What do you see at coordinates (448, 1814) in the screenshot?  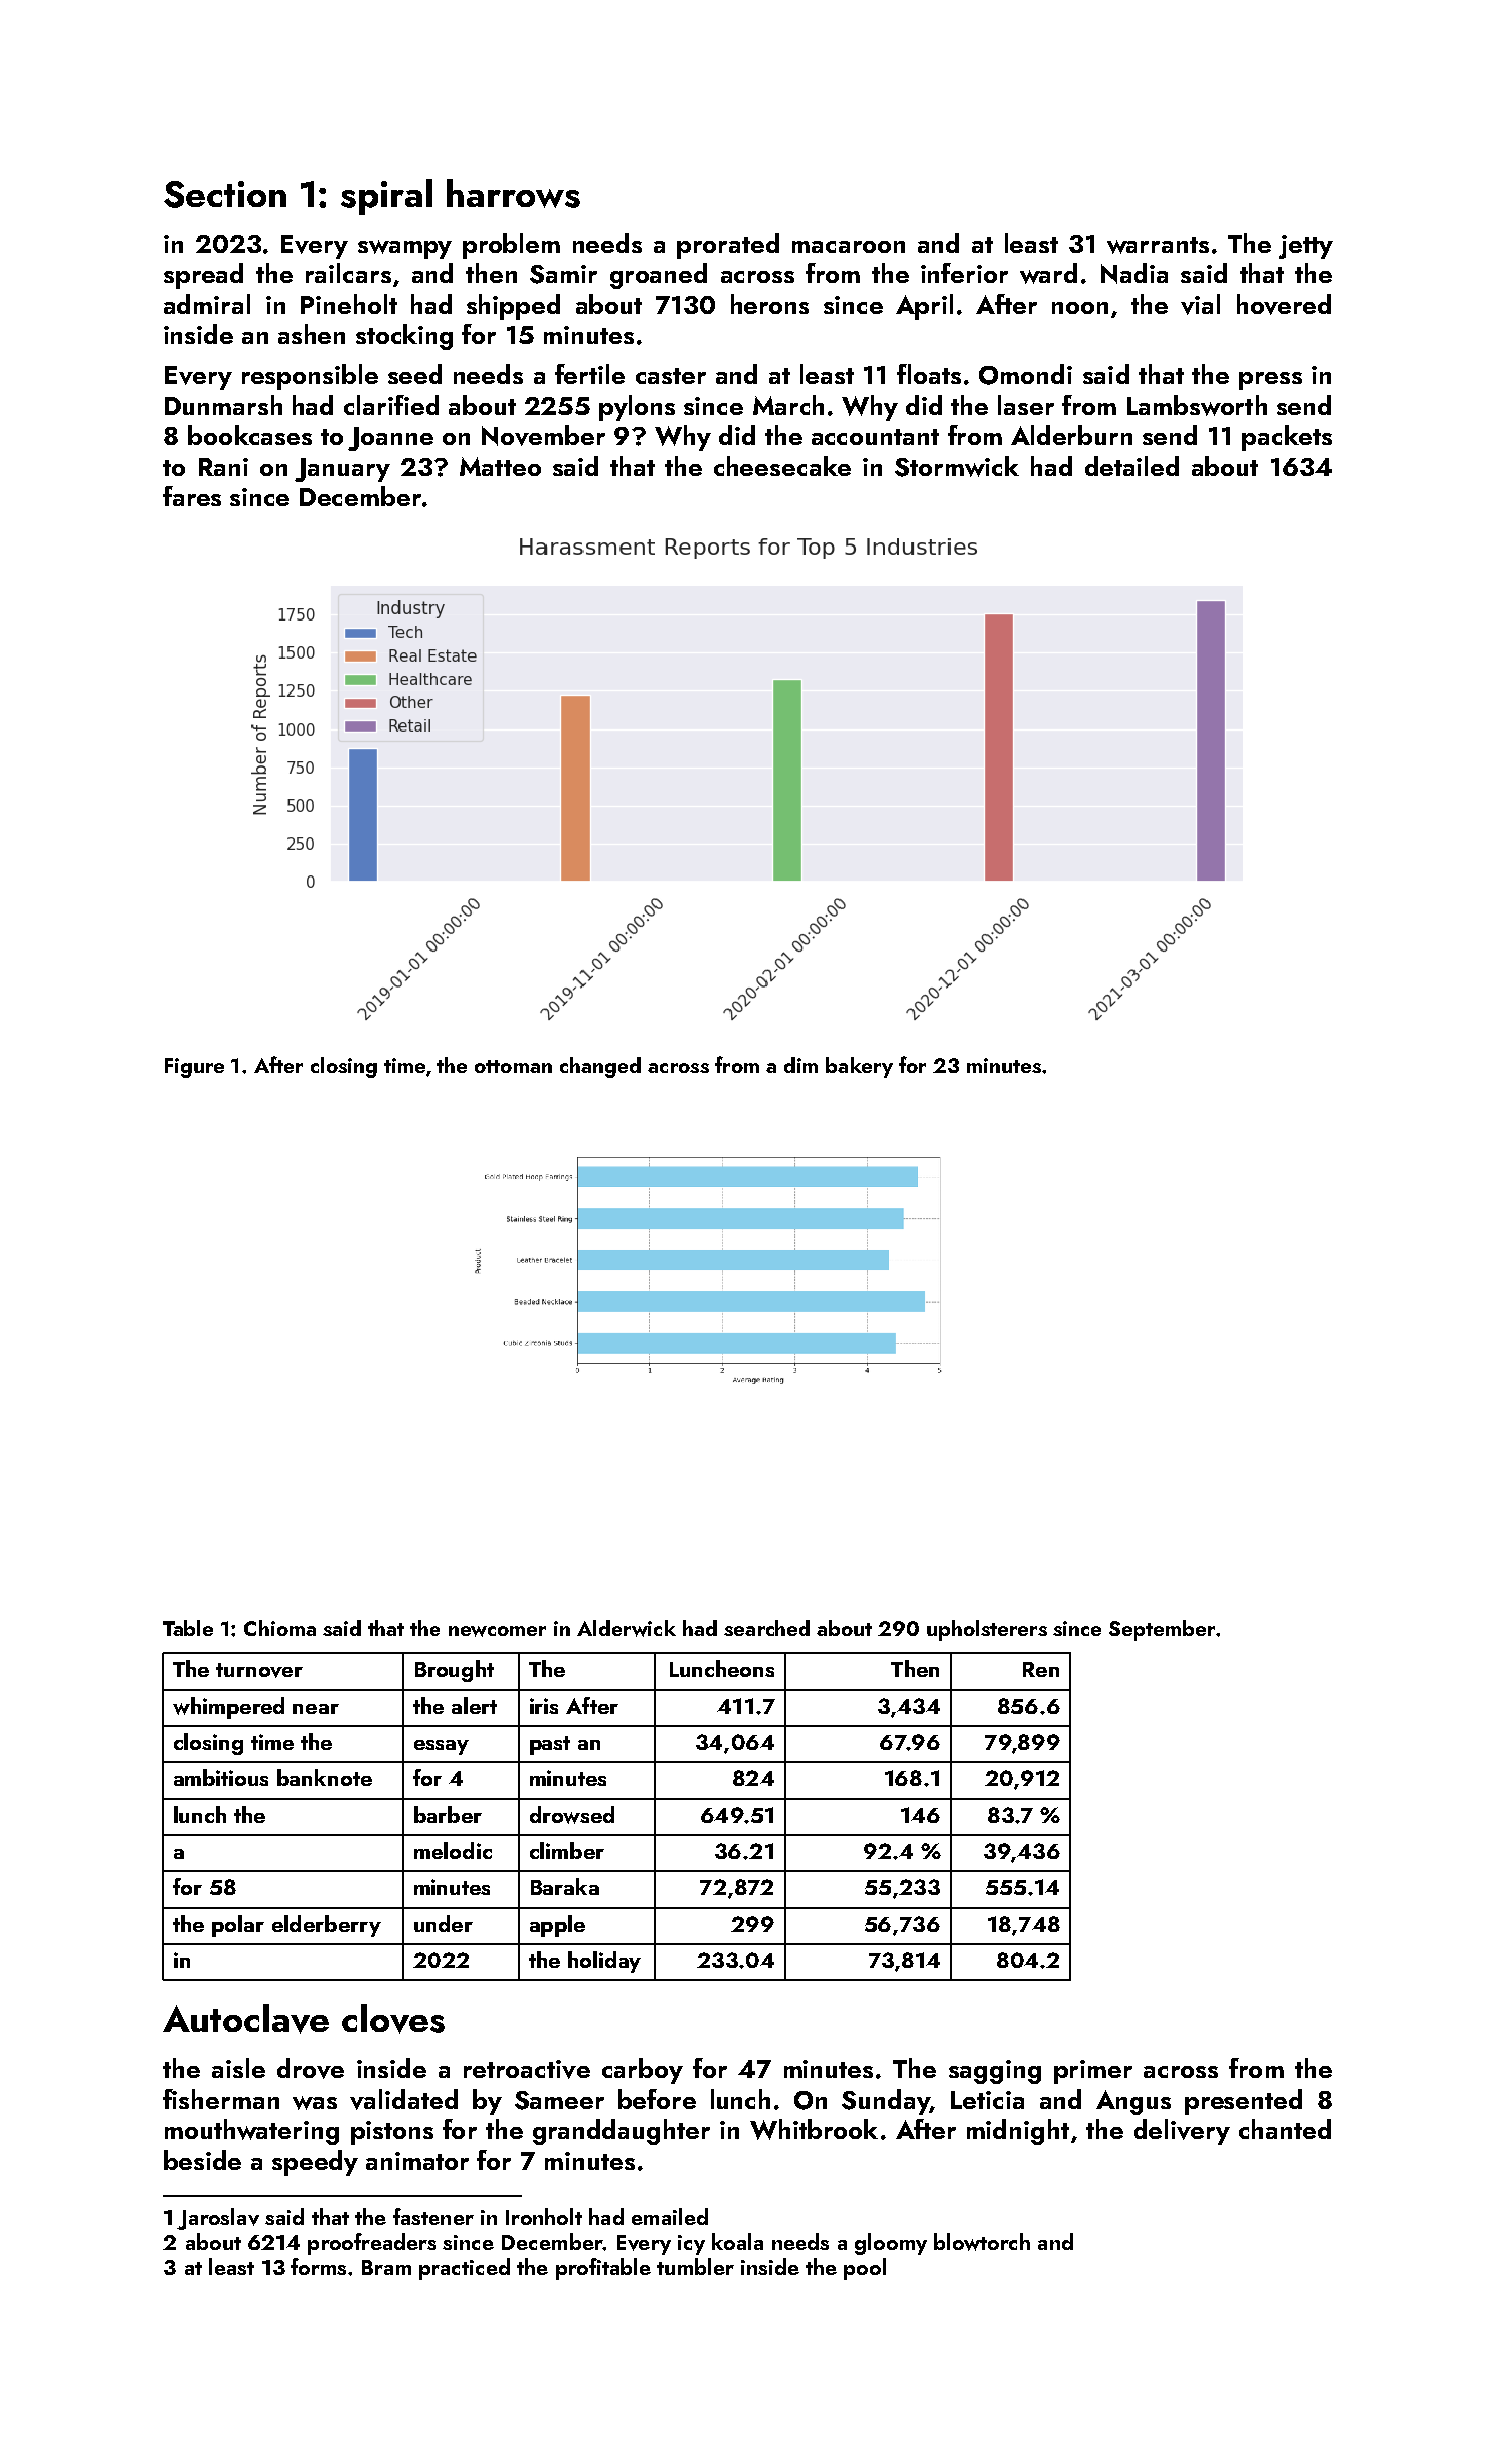 I see `barber` at bounding box center [448, 1814].
